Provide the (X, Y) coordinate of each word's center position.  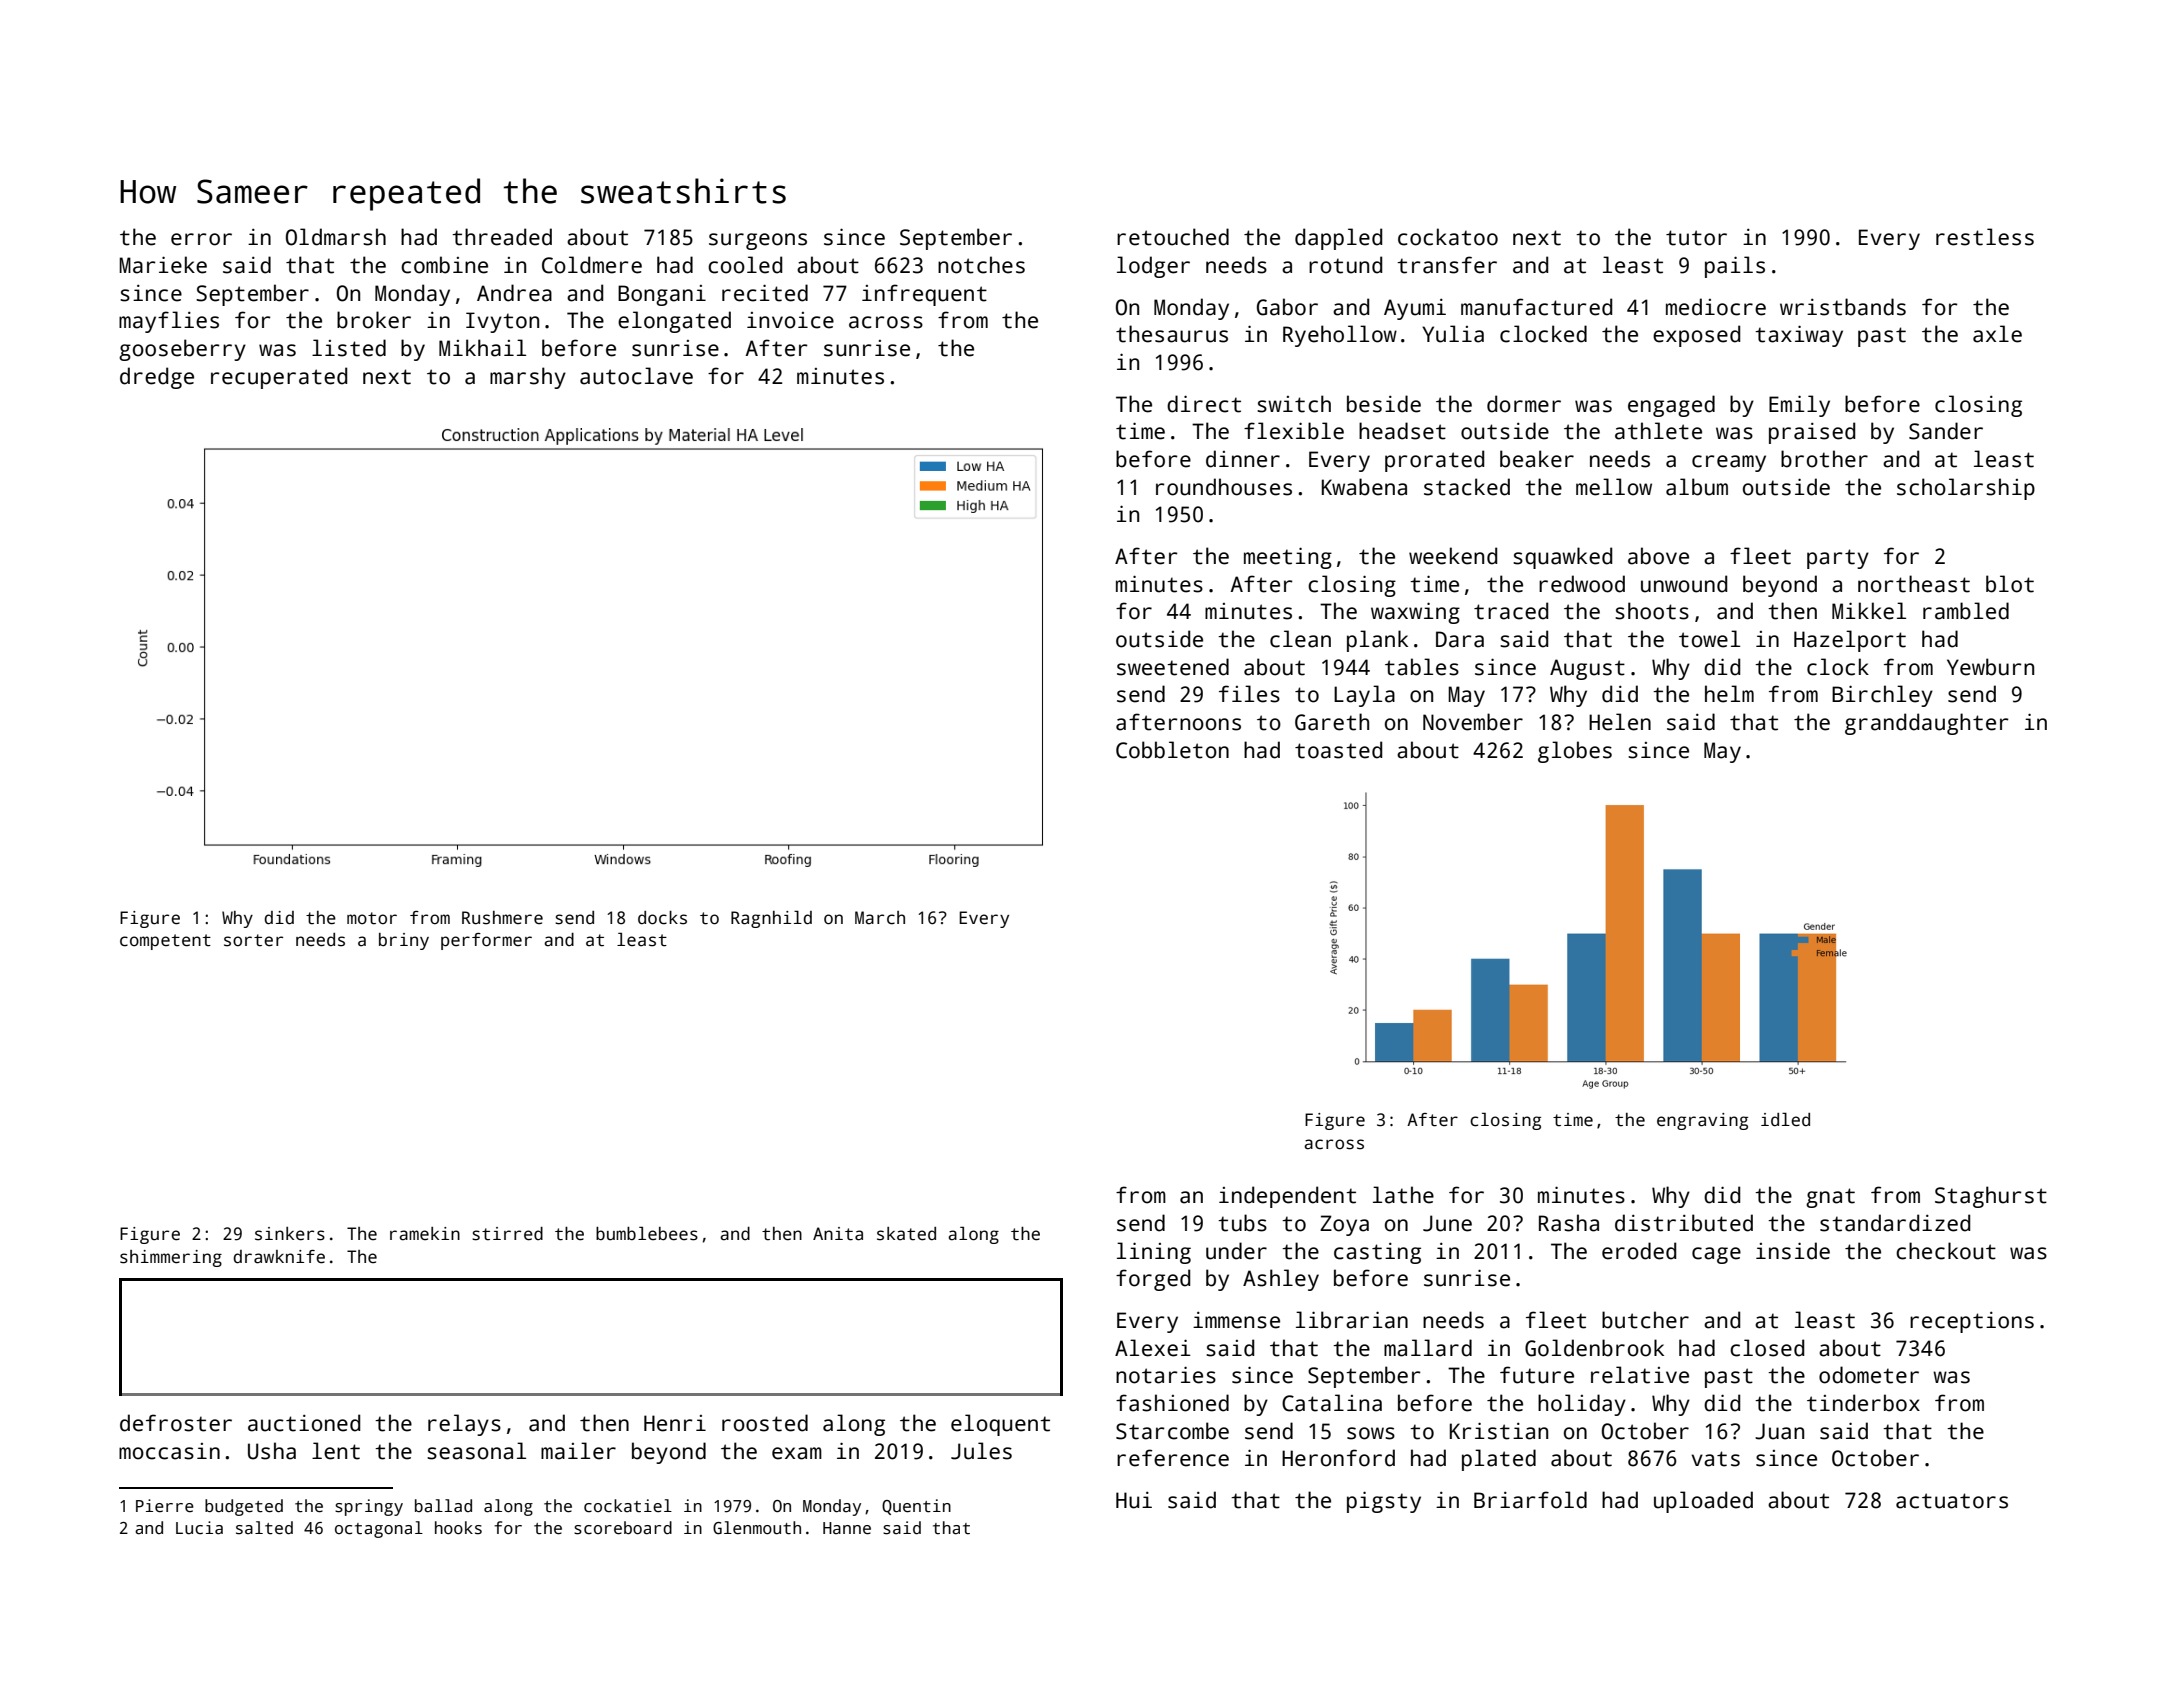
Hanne (847, 1528)
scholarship (1966, 489)
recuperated (279, 378)
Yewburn (1990, 667)
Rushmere (502, 918)
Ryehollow (1340, 336)
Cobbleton (1172, 750)
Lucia (199, 1528)
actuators (1952, 1501)
